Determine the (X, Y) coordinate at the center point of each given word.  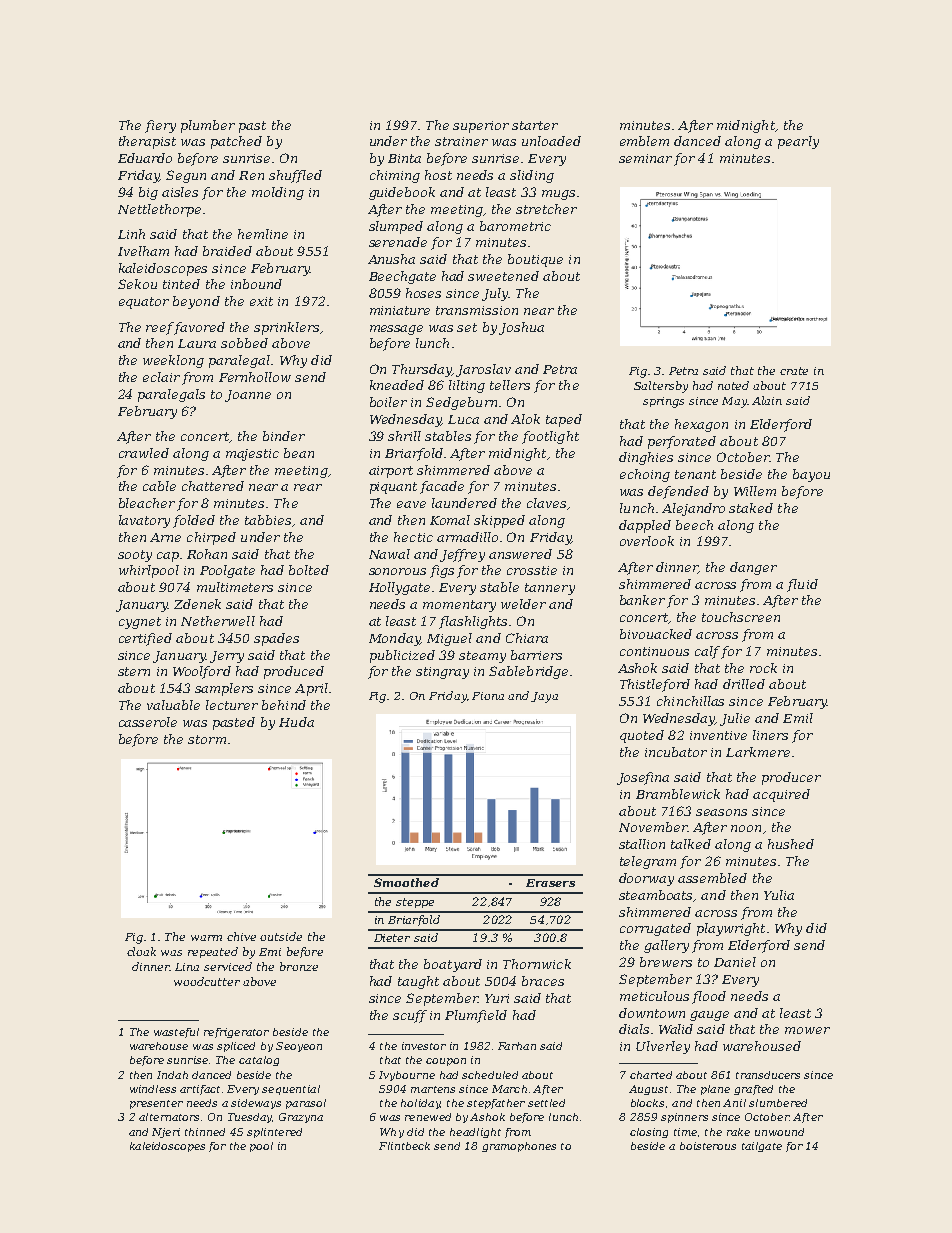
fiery (160, 126)
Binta (404, 158)
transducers (768, 1075)
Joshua (521, 328)
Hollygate (399, 588)
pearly (798, 142)
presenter (156, 1104)
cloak (141, 951)
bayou (811, 475)
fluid (802, 585)
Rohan (207, 554)
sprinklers (286, 328)
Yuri (497, 998)
